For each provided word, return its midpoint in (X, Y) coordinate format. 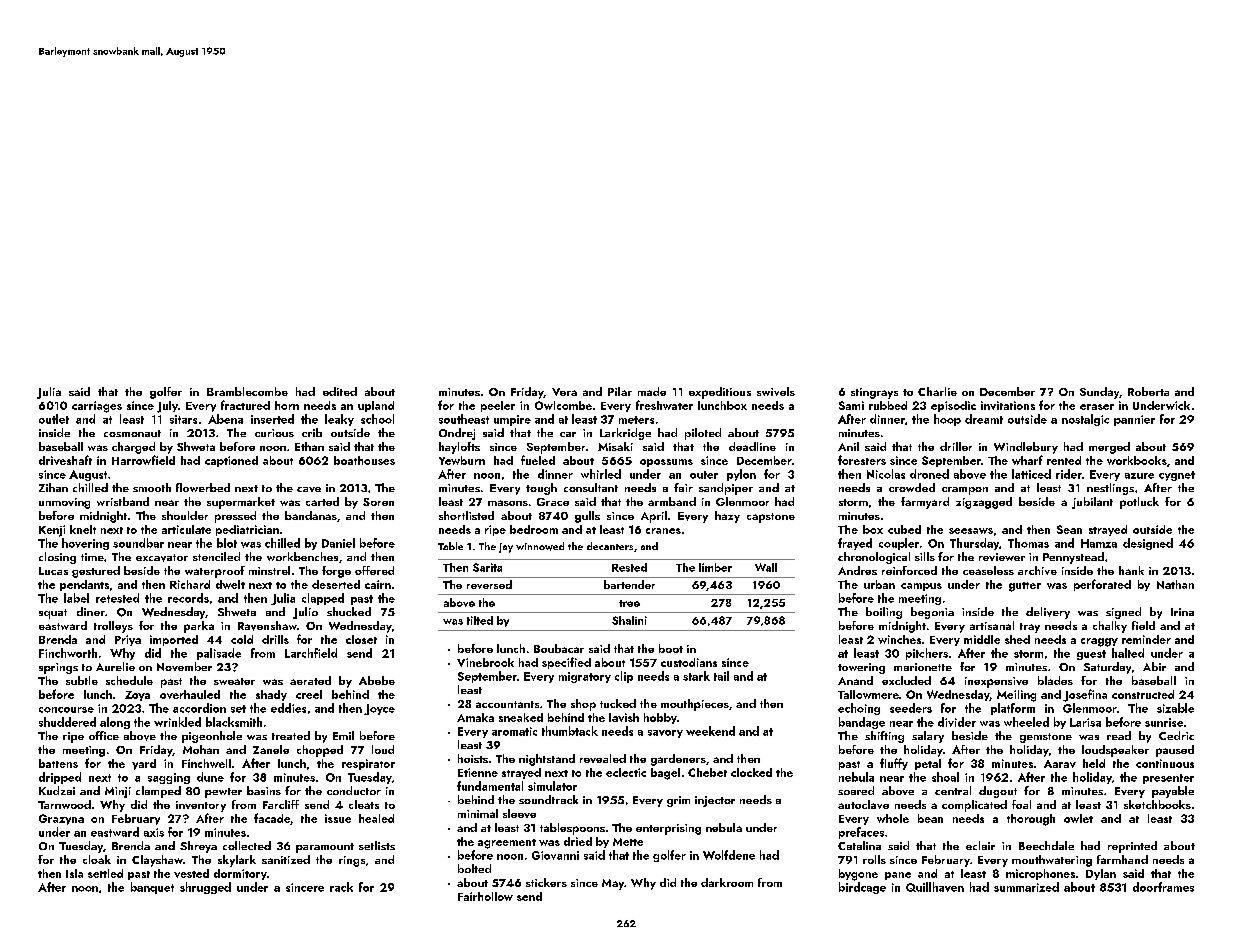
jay (506, 548)
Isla (74, 873)
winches (899, 639)
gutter (1025, 587)
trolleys (113, 627)
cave (309, 489)
